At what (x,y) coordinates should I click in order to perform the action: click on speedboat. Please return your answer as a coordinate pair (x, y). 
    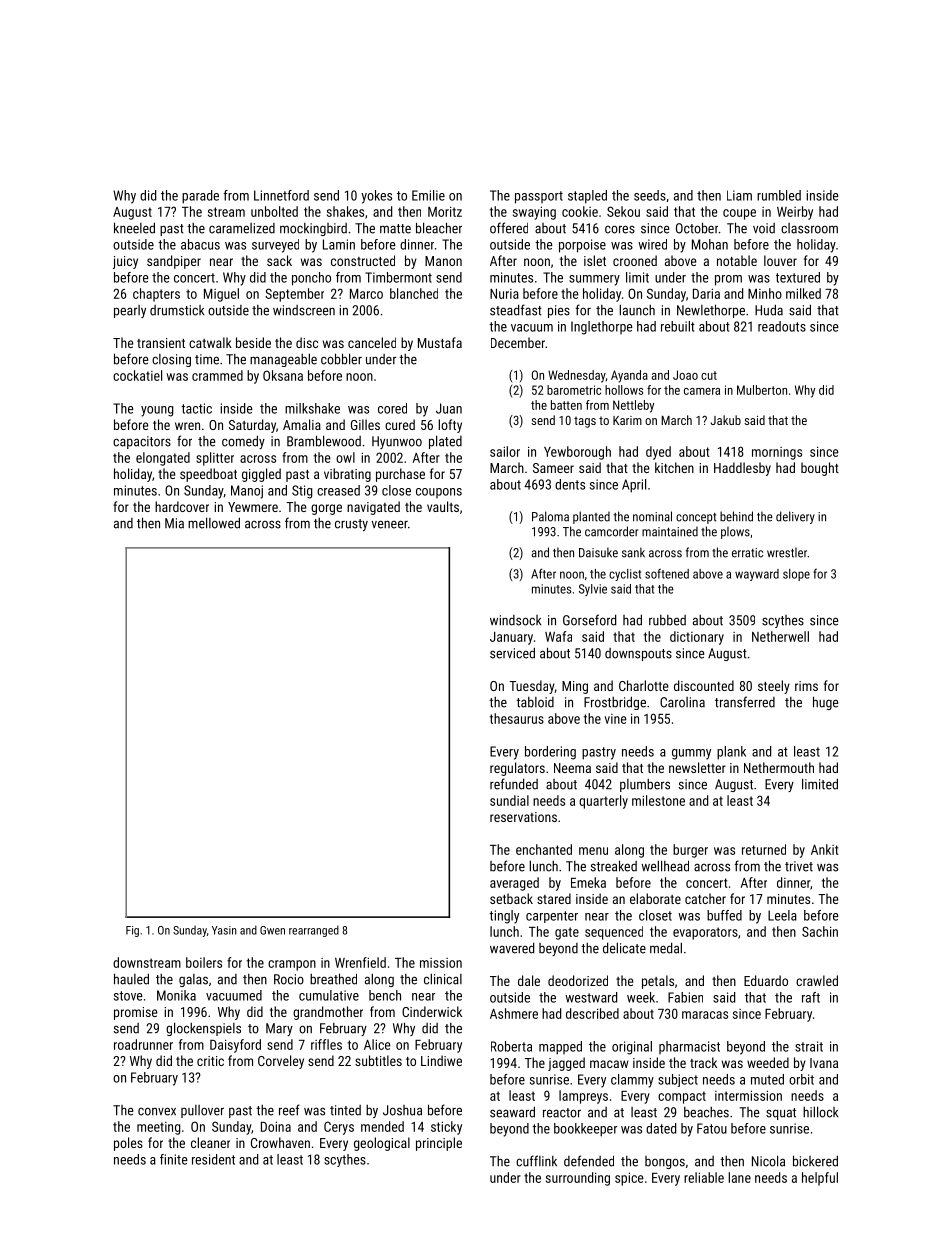
    Looking at the image, I should click on (208, 475).
